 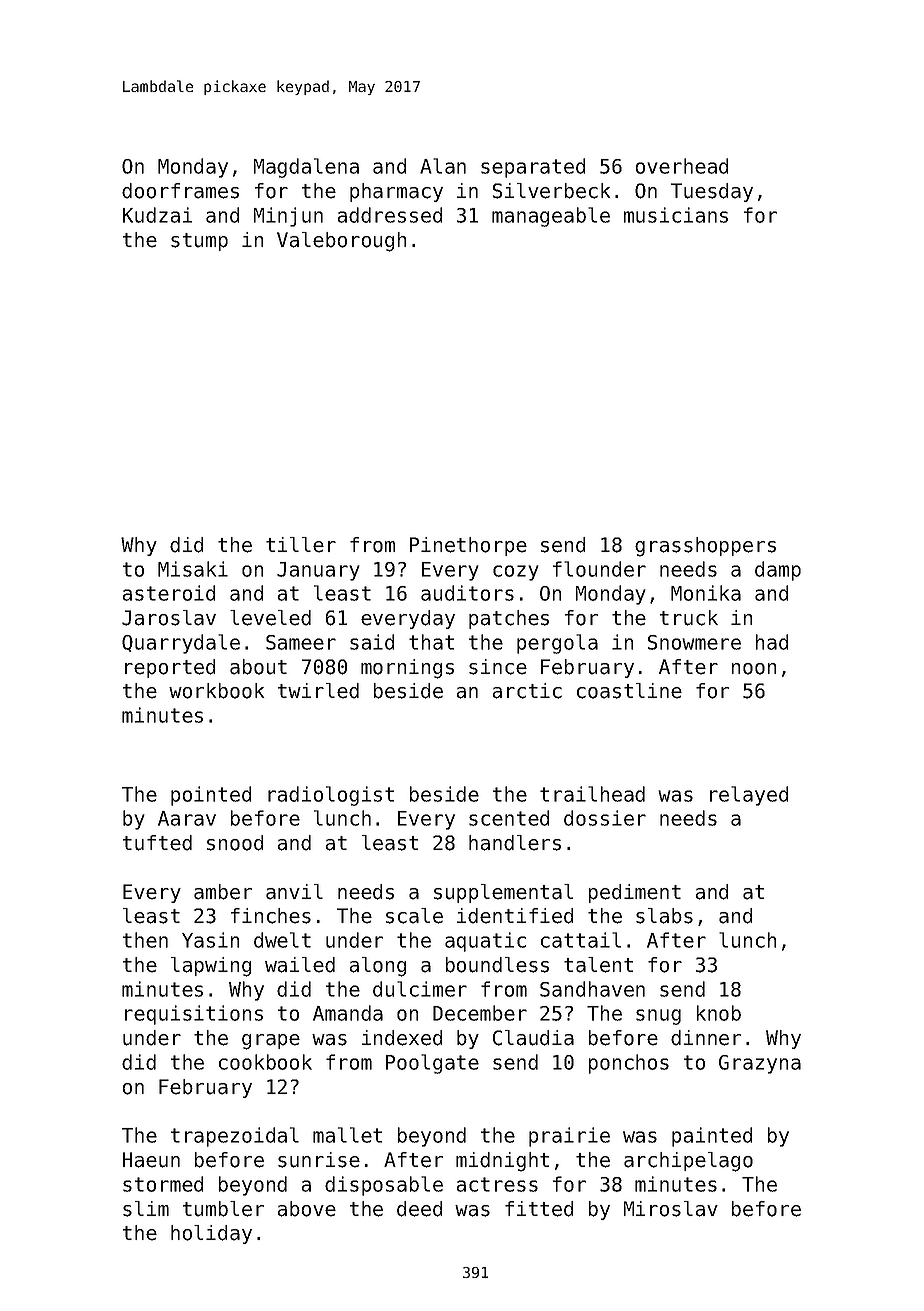 What do you see at coordinates (199, 242) in the screenshot?
I see `stump` at bounding box center [199, 242].
